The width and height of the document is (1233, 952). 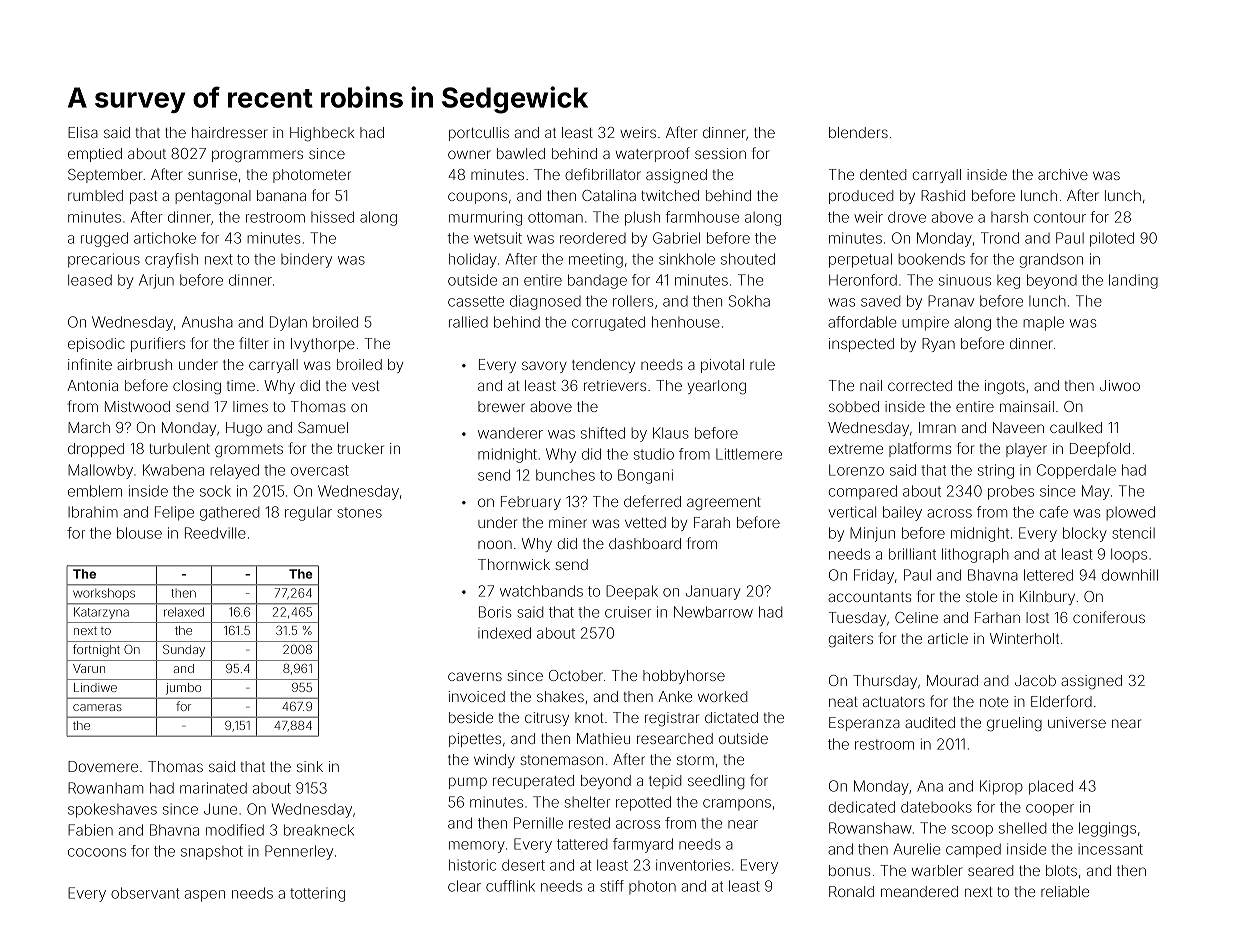 I want to click on savory, so click(x=544, y=367).
